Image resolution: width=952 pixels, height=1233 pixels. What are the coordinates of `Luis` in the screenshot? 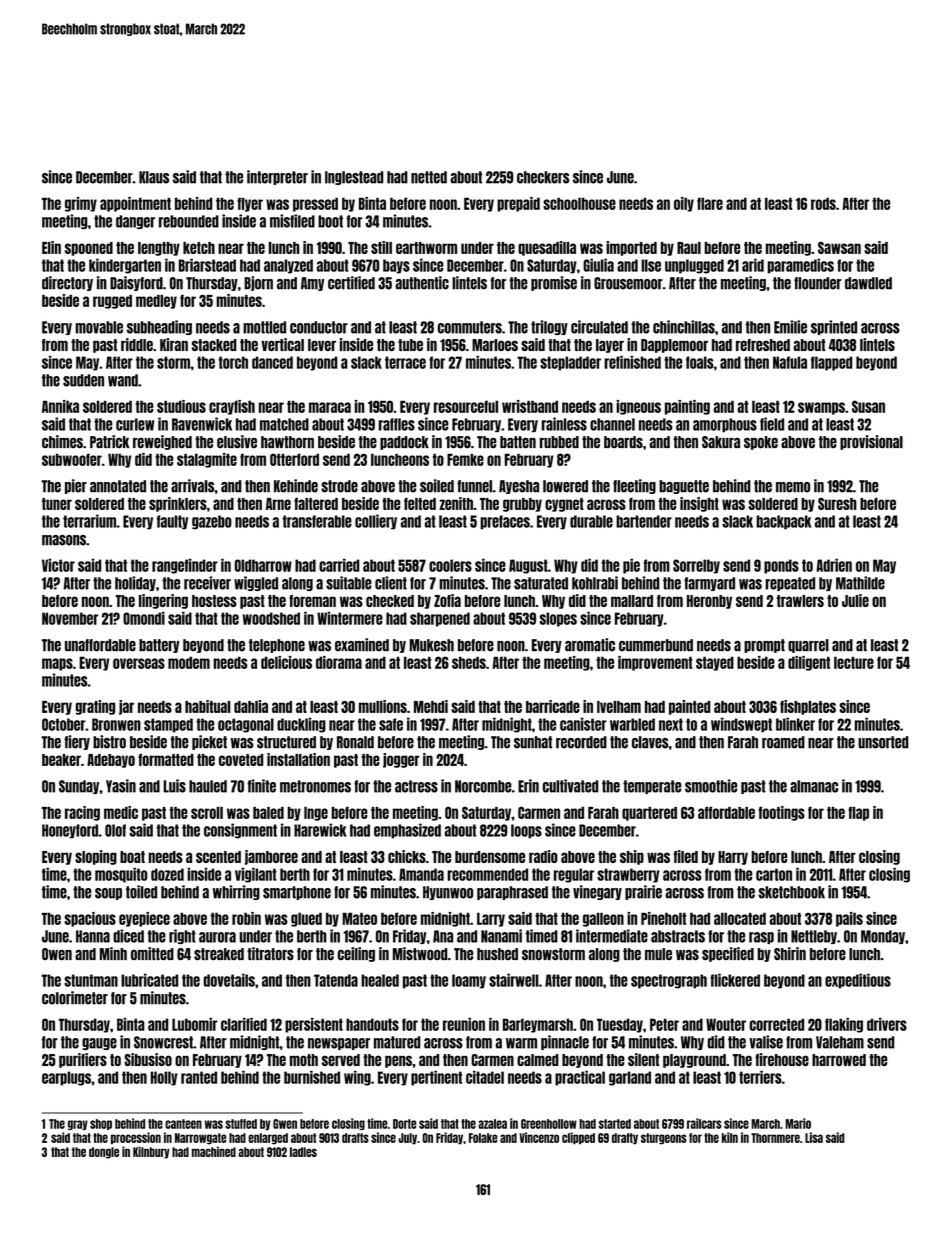 It's located at (174, 786).
